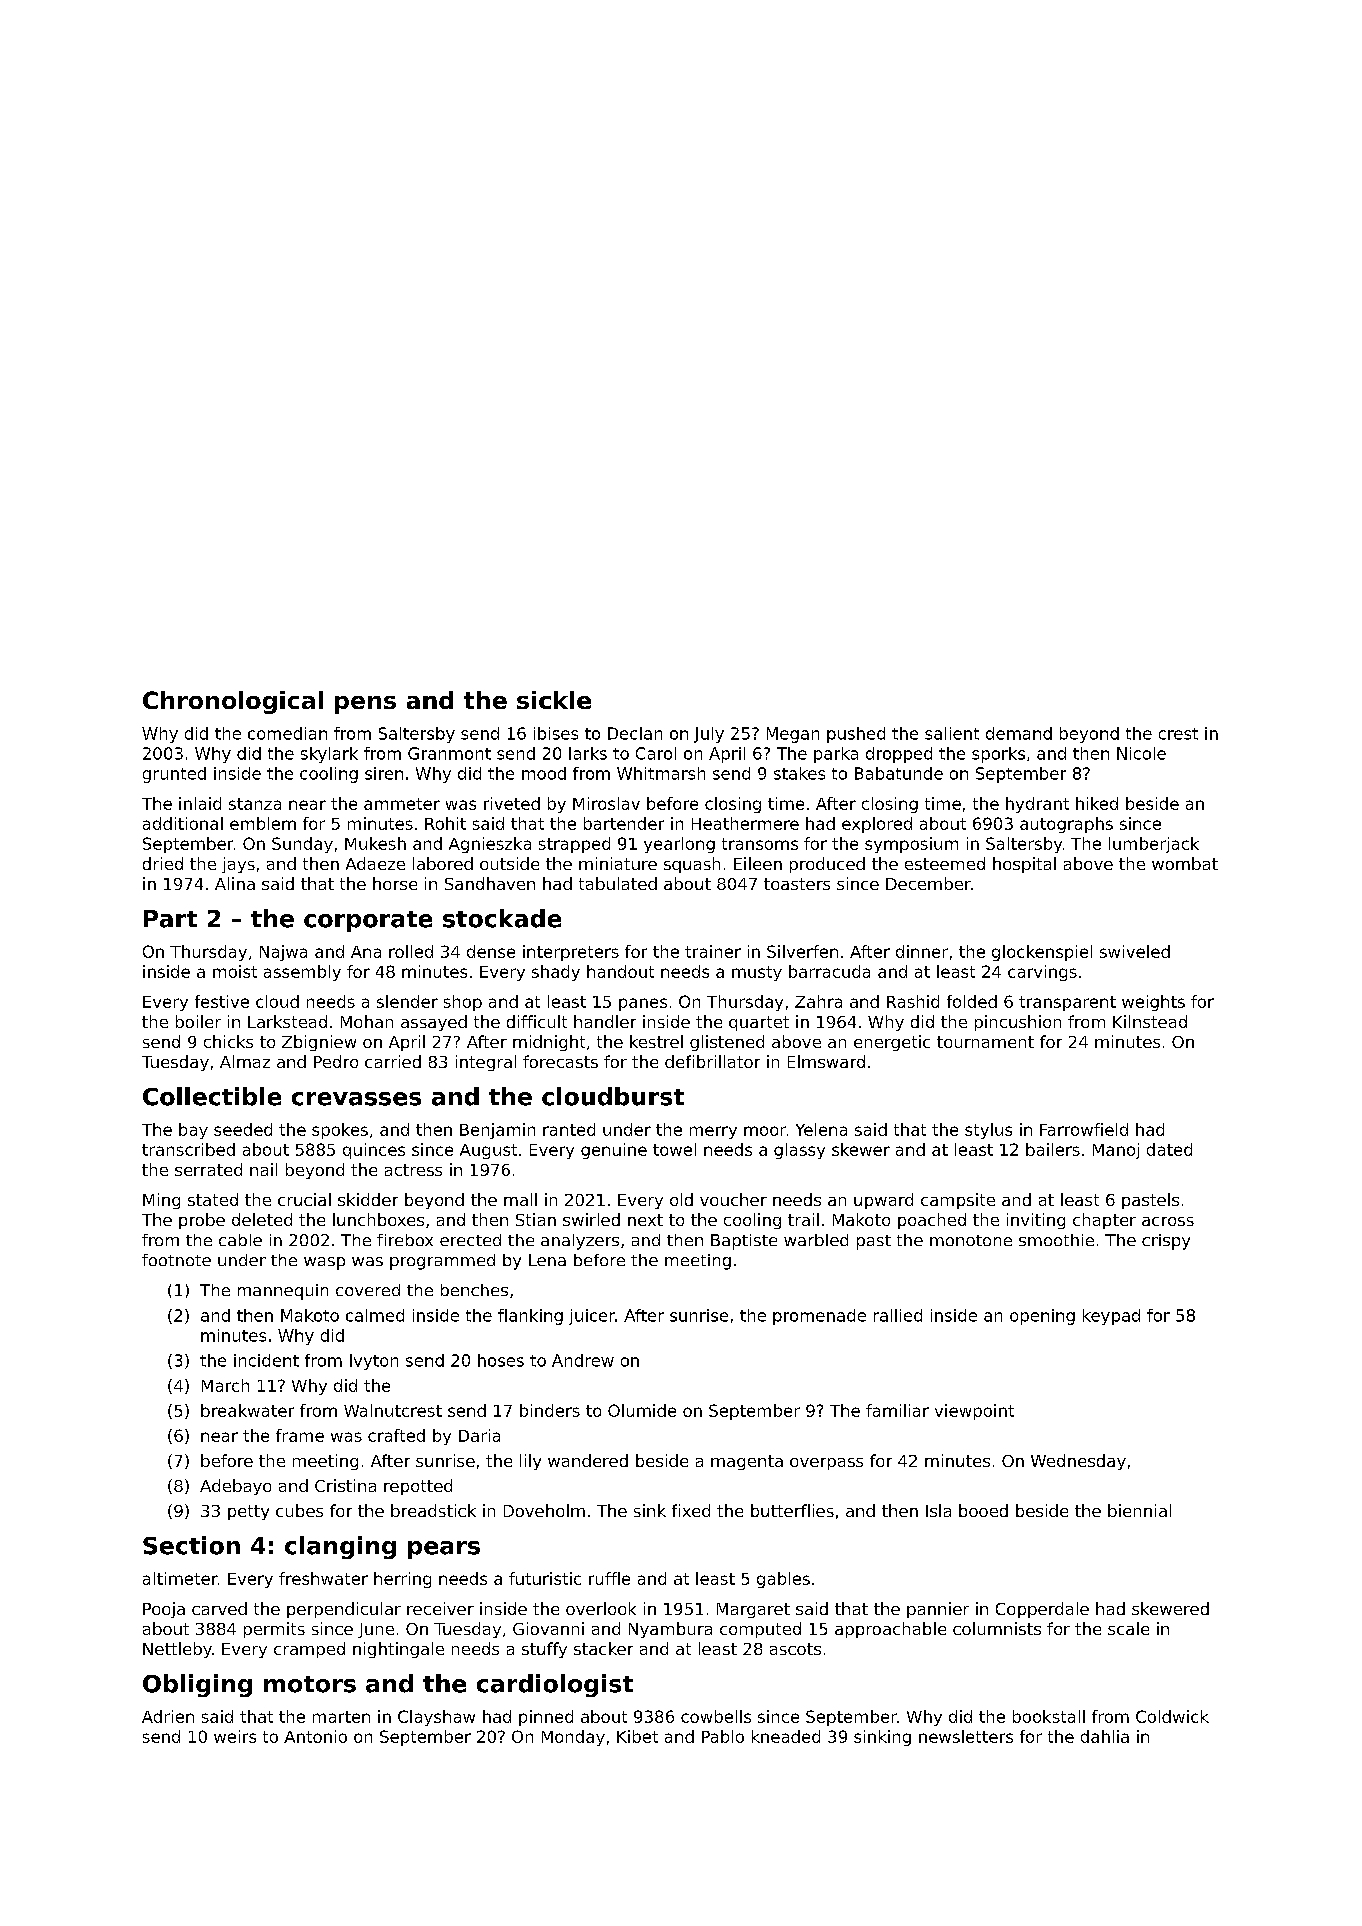  I want to click on pens, so click(365, 705).
